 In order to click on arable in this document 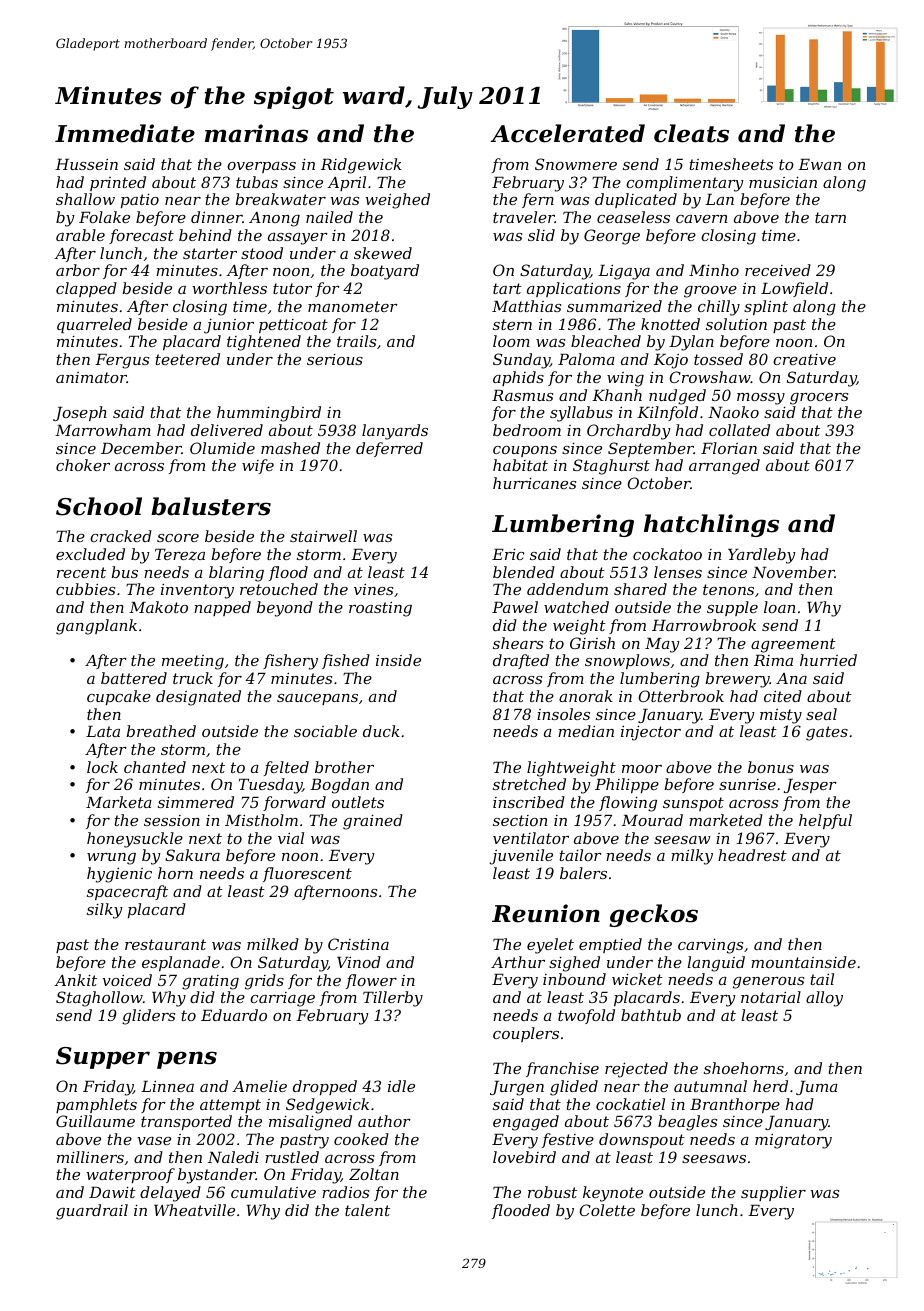, I will do `click(80, 235)`.
